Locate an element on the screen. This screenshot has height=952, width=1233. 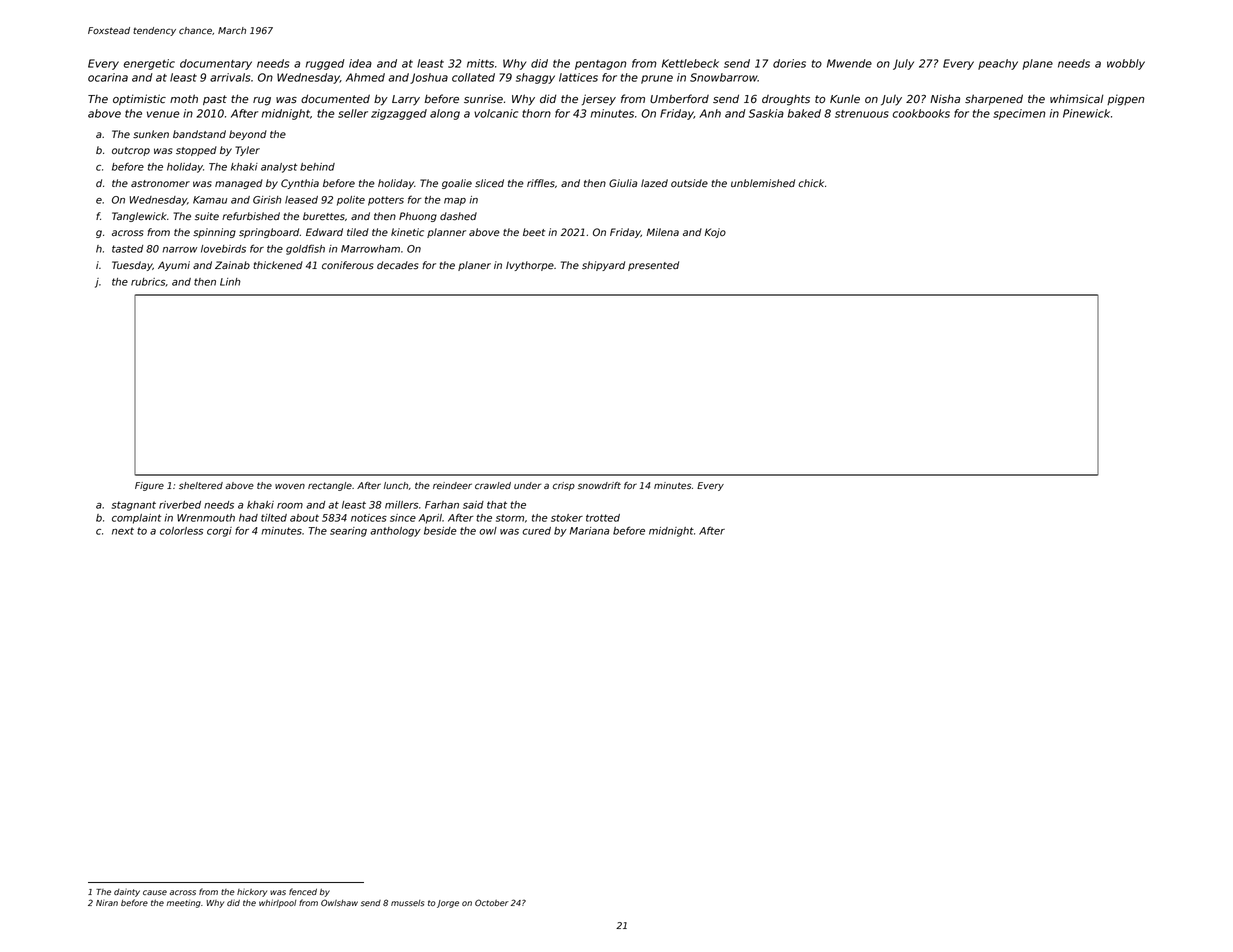
presented is located at coordinates (653, 266).
